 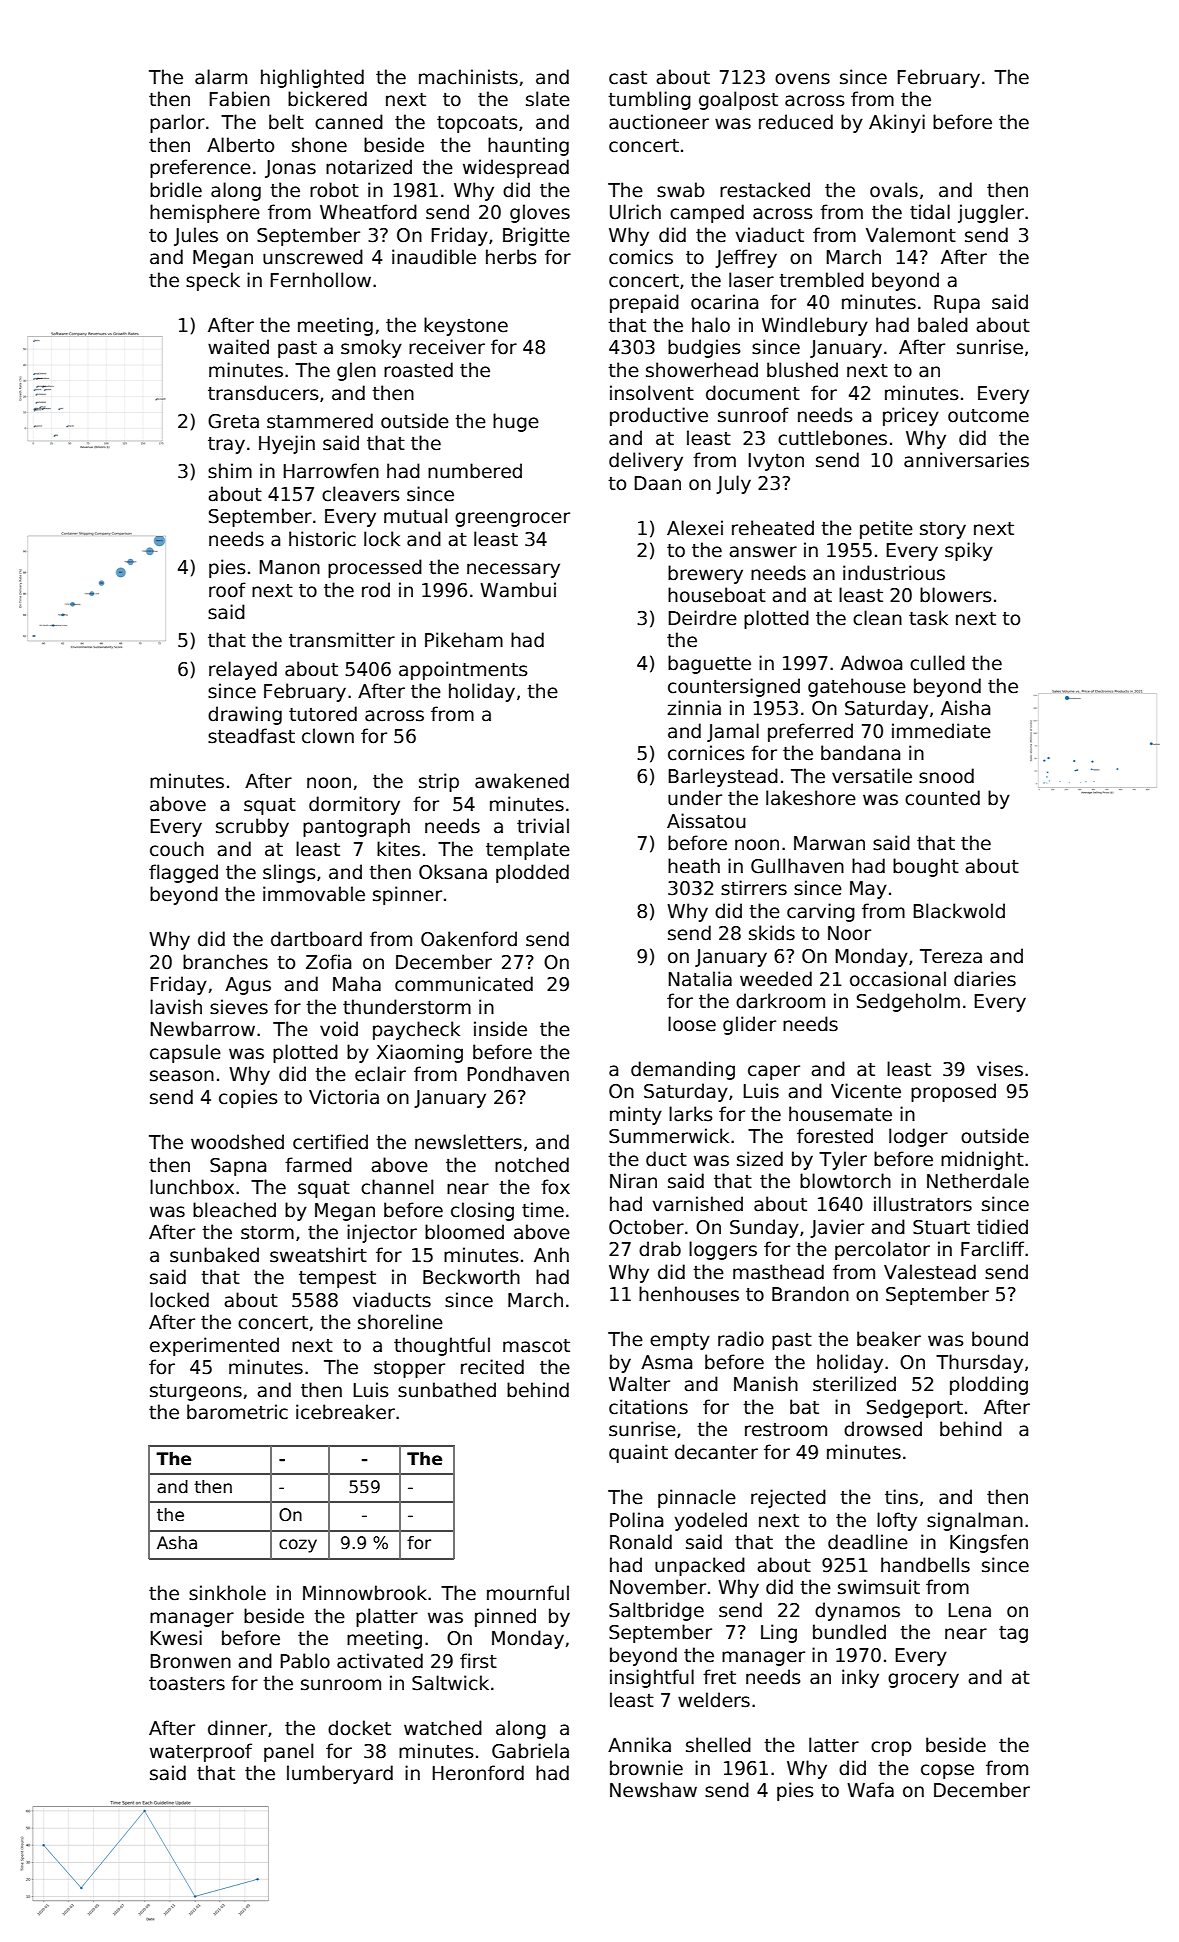 What do you see at coordinates (810, 732) in the screenshot?
I see `preferred` at bounding box center [810, 732].
